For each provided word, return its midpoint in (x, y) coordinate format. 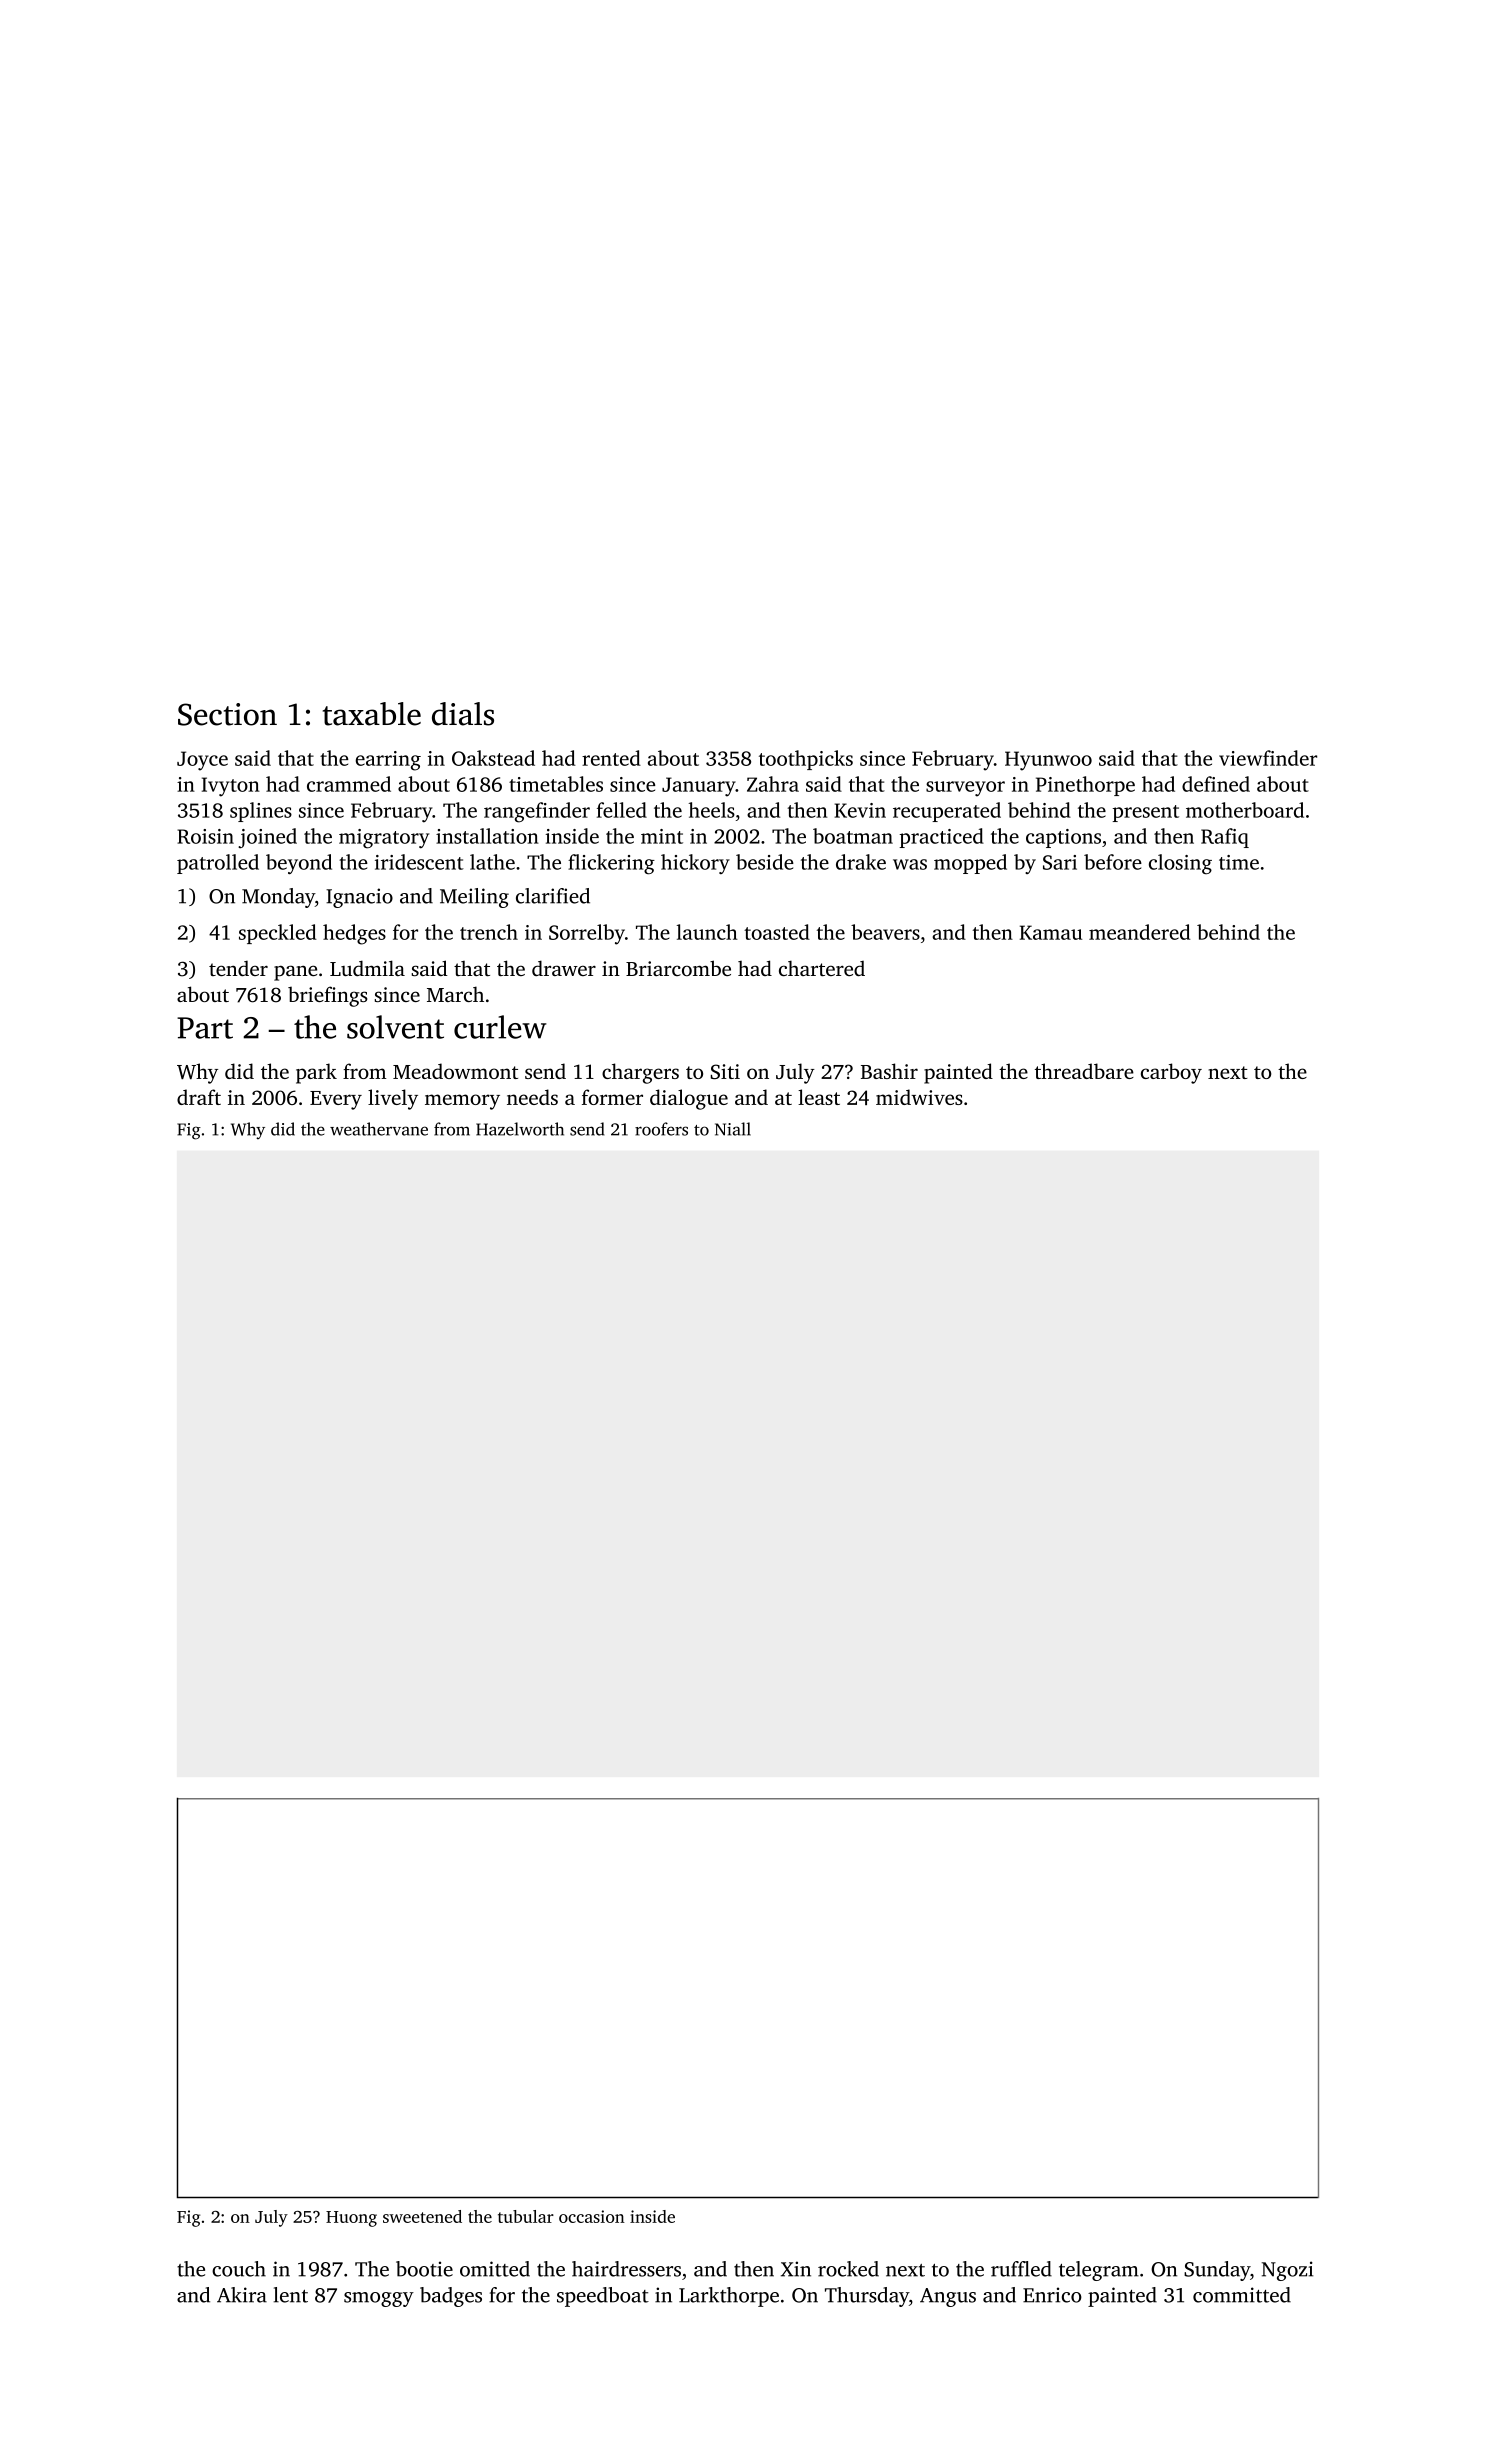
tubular (526, 2216)
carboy (1171, 1073)
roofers (661, 1129)
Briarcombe (678, 968)
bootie (424, 2269)
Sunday (1217, 2271)
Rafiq (1225, 838)
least (819, 1097)
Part (205, 1028)
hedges (354, 934)
